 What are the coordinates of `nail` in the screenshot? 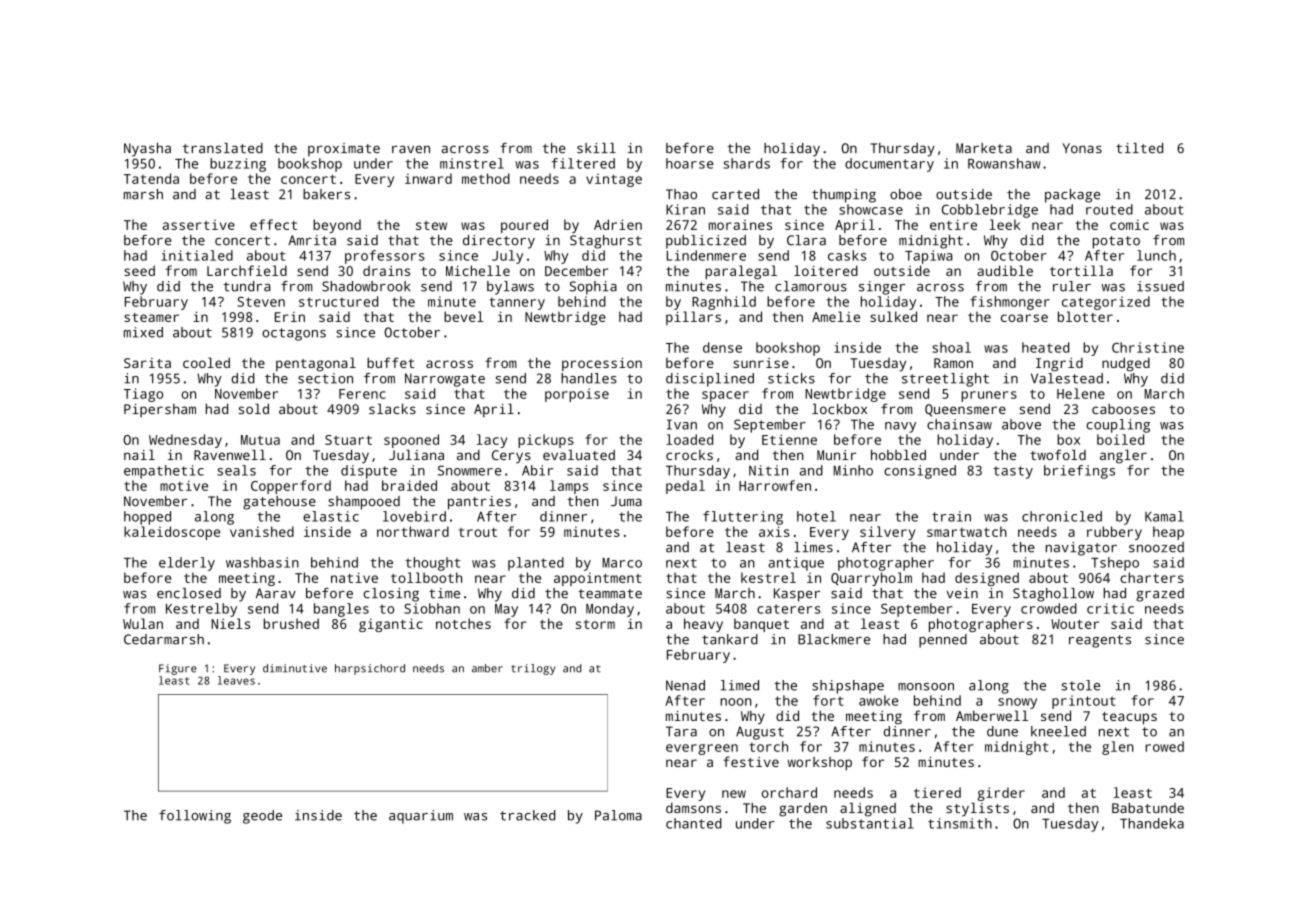 It's located at (139, 454).
